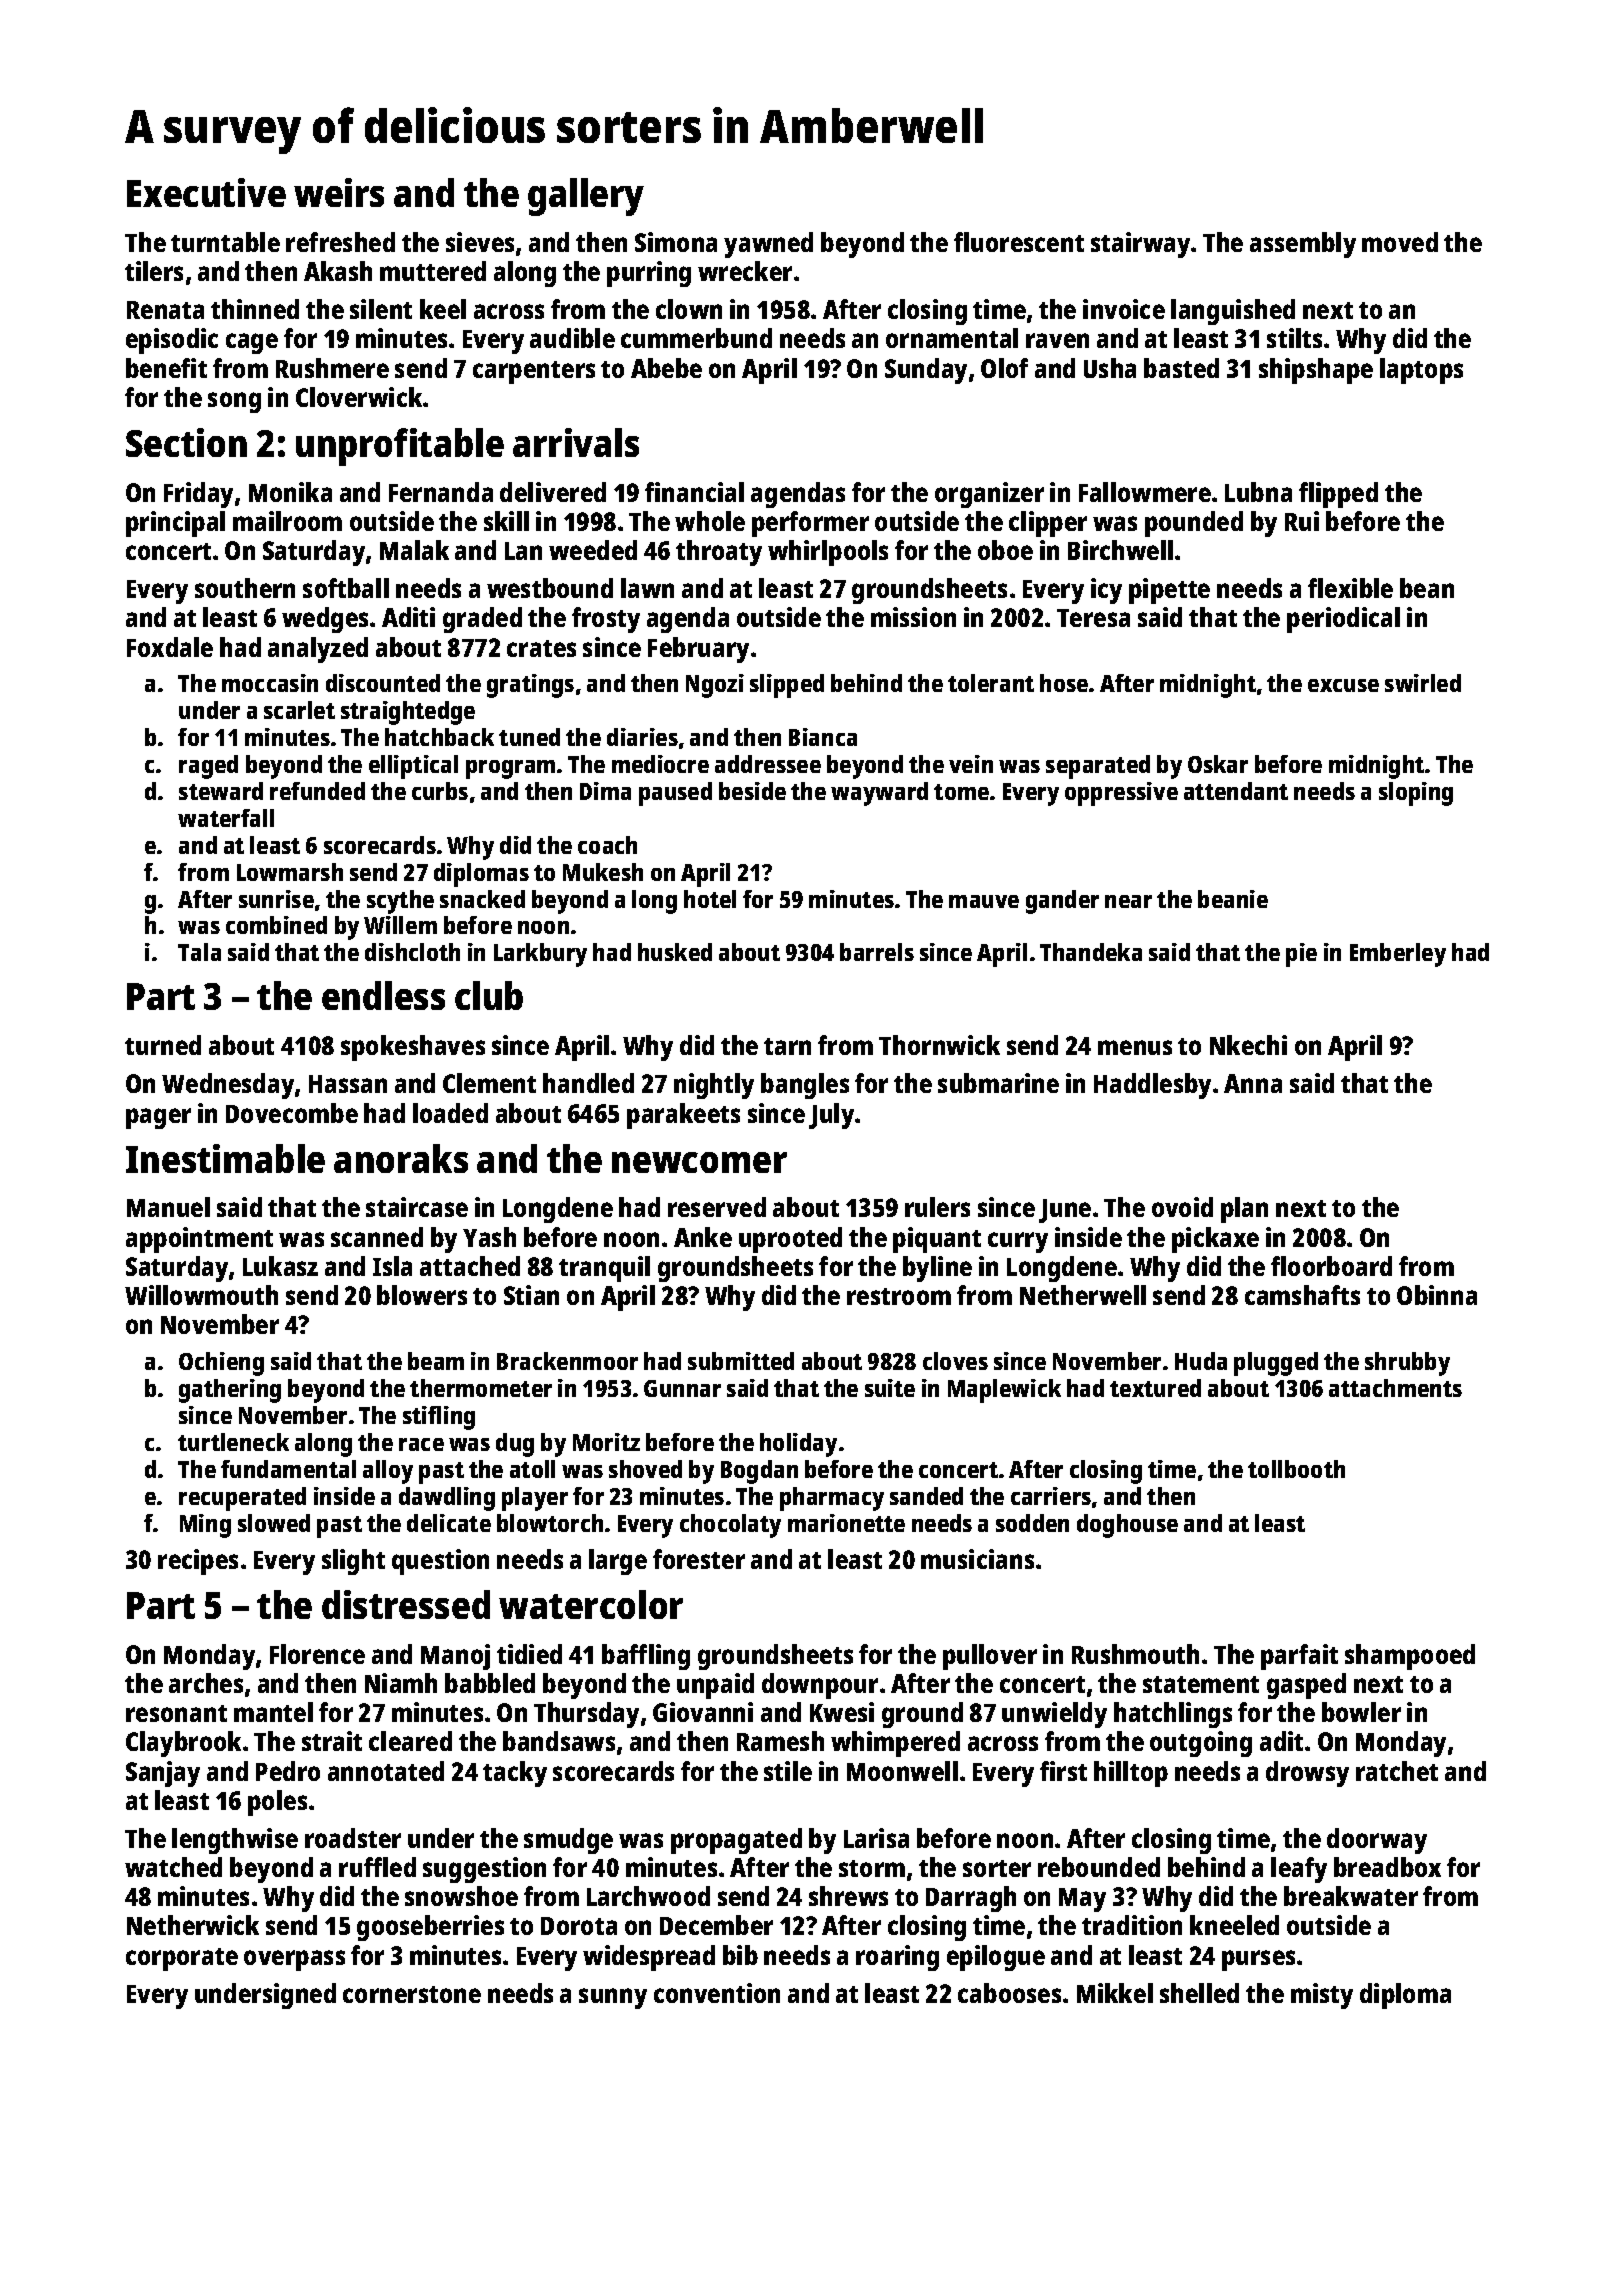  Describe the element at coordinates (1343, 685) in the document. I see `excuse` at that location.
